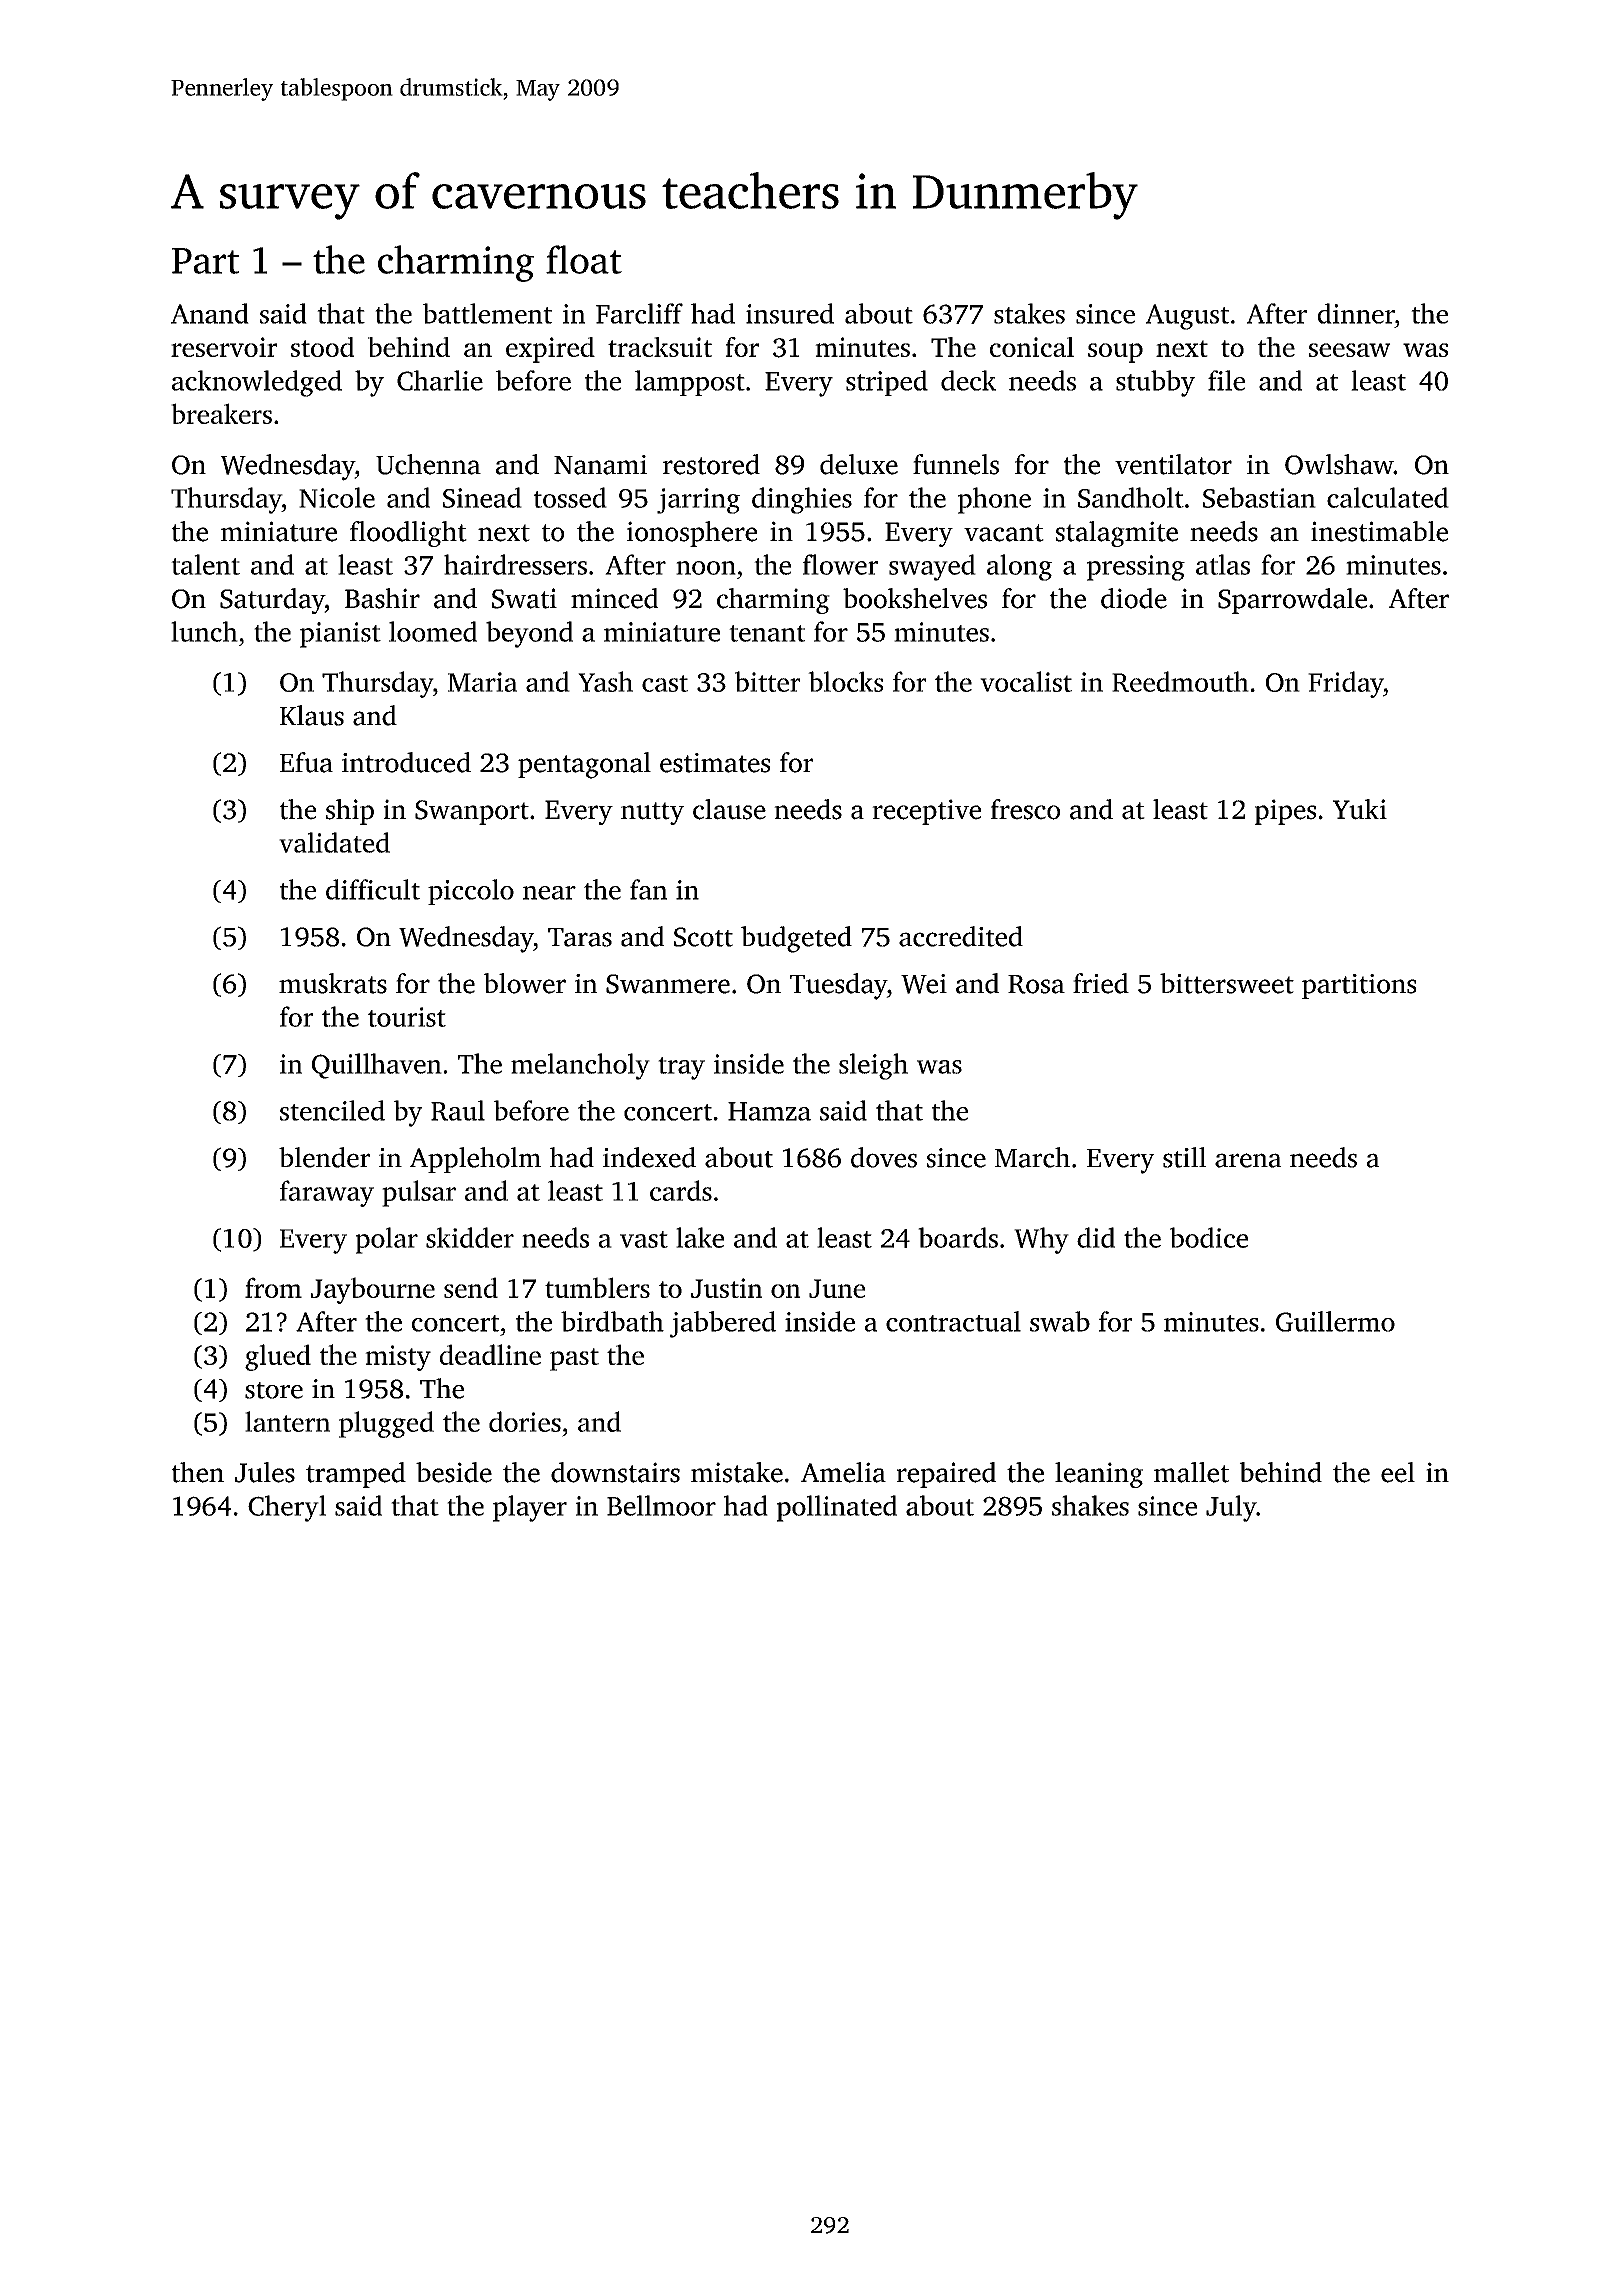 Image resolution: width=1620 pixels, height=2292 pixels. I want to click on Uchenna, so click(428, 464).
